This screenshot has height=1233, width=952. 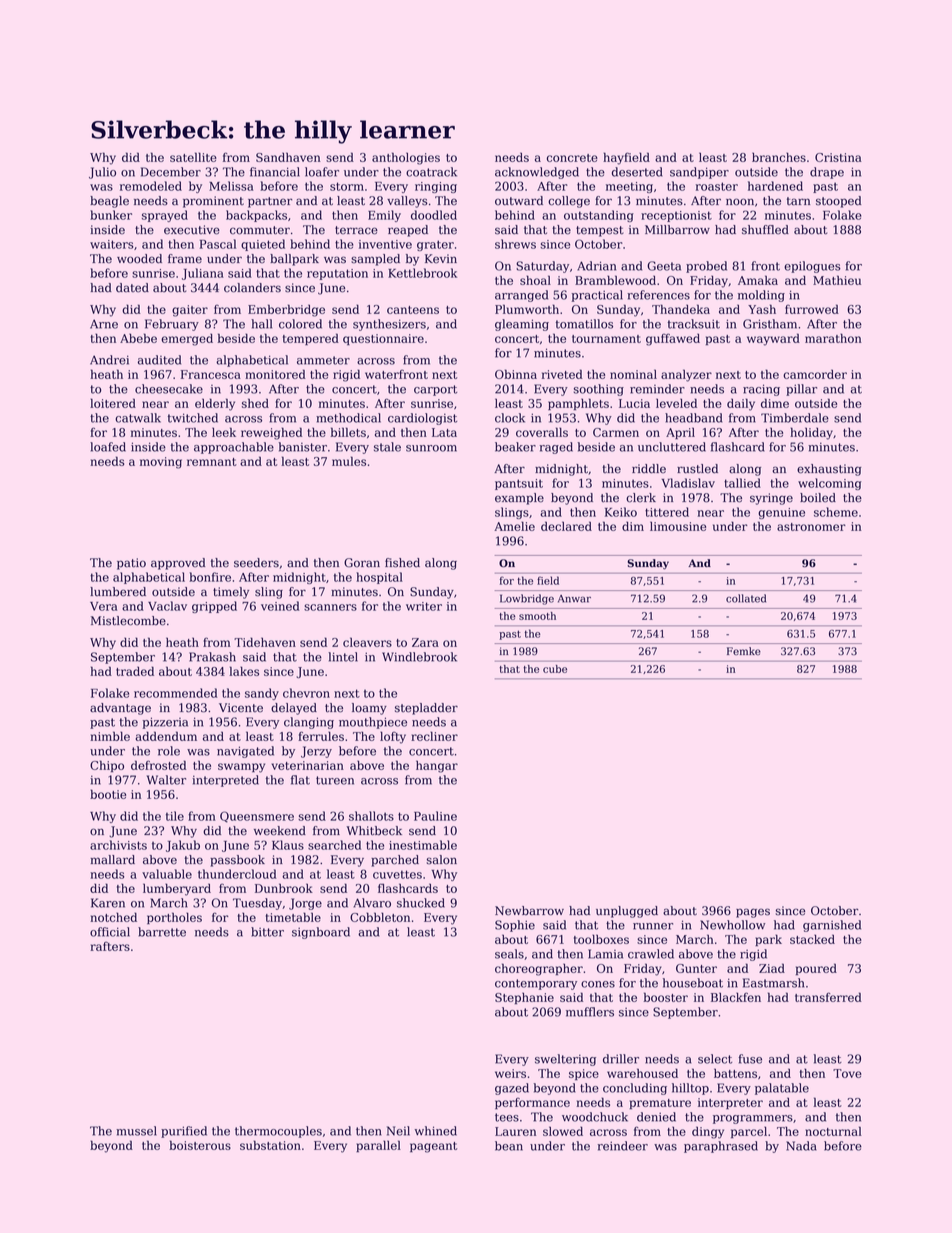 What do you see at coordinates (136, 1131) in the screenshot?
I see `mussel` at bounding box center [136, 1131].
